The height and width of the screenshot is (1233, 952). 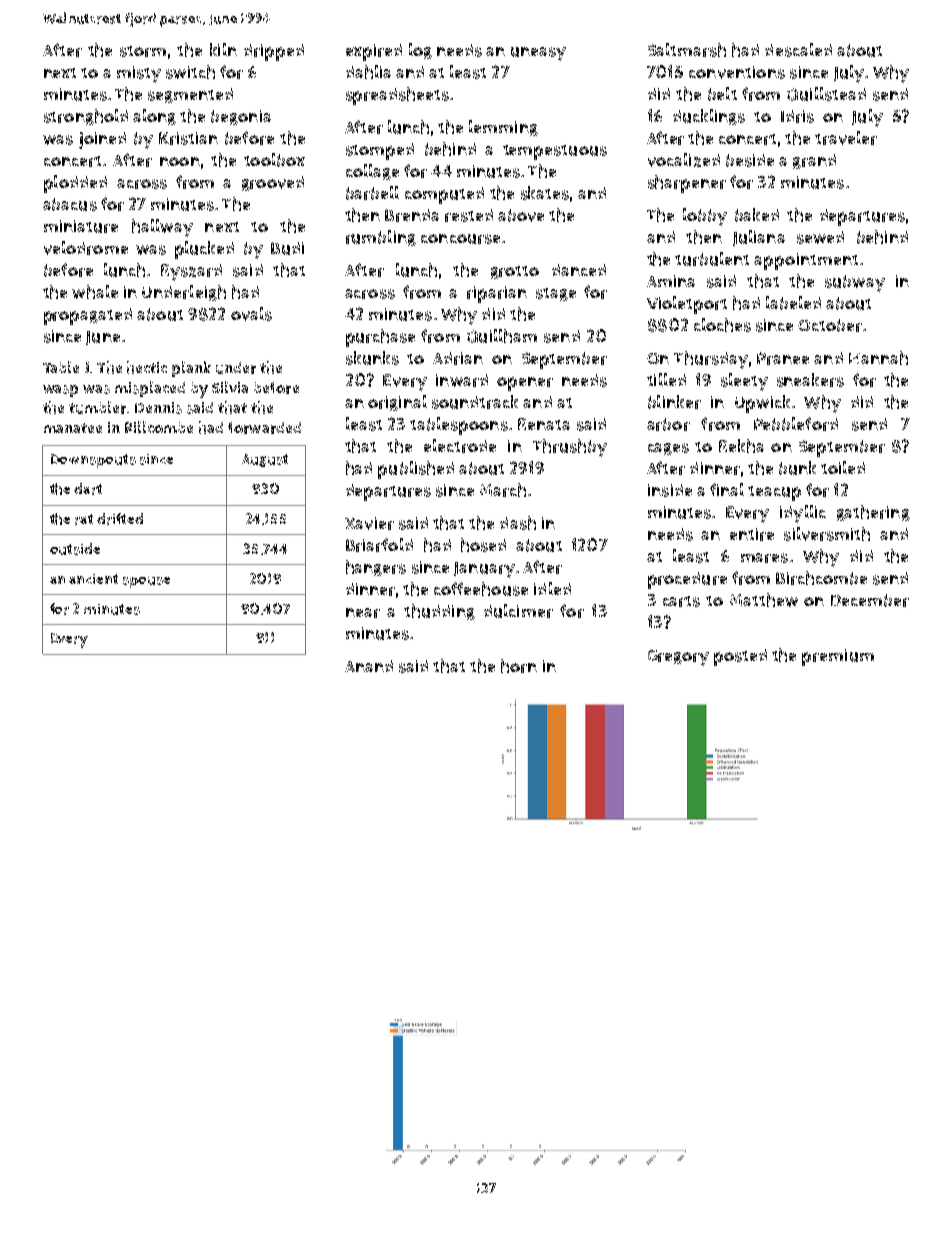 I want to click on Budi, so click(x=287, y=248).
